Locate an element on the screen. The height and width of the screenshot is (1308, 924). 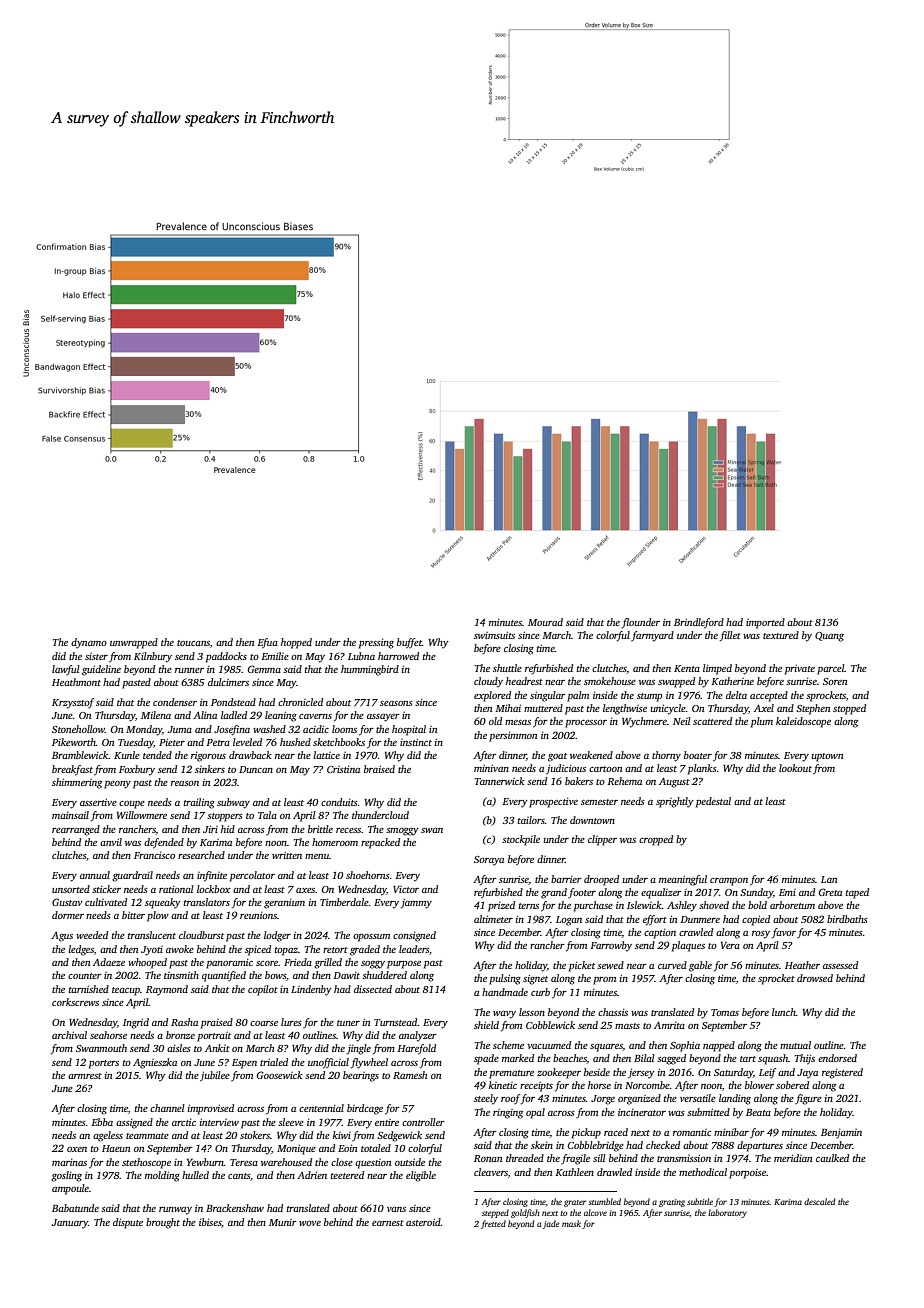
chronicled is located at coordinates (300, 702).
